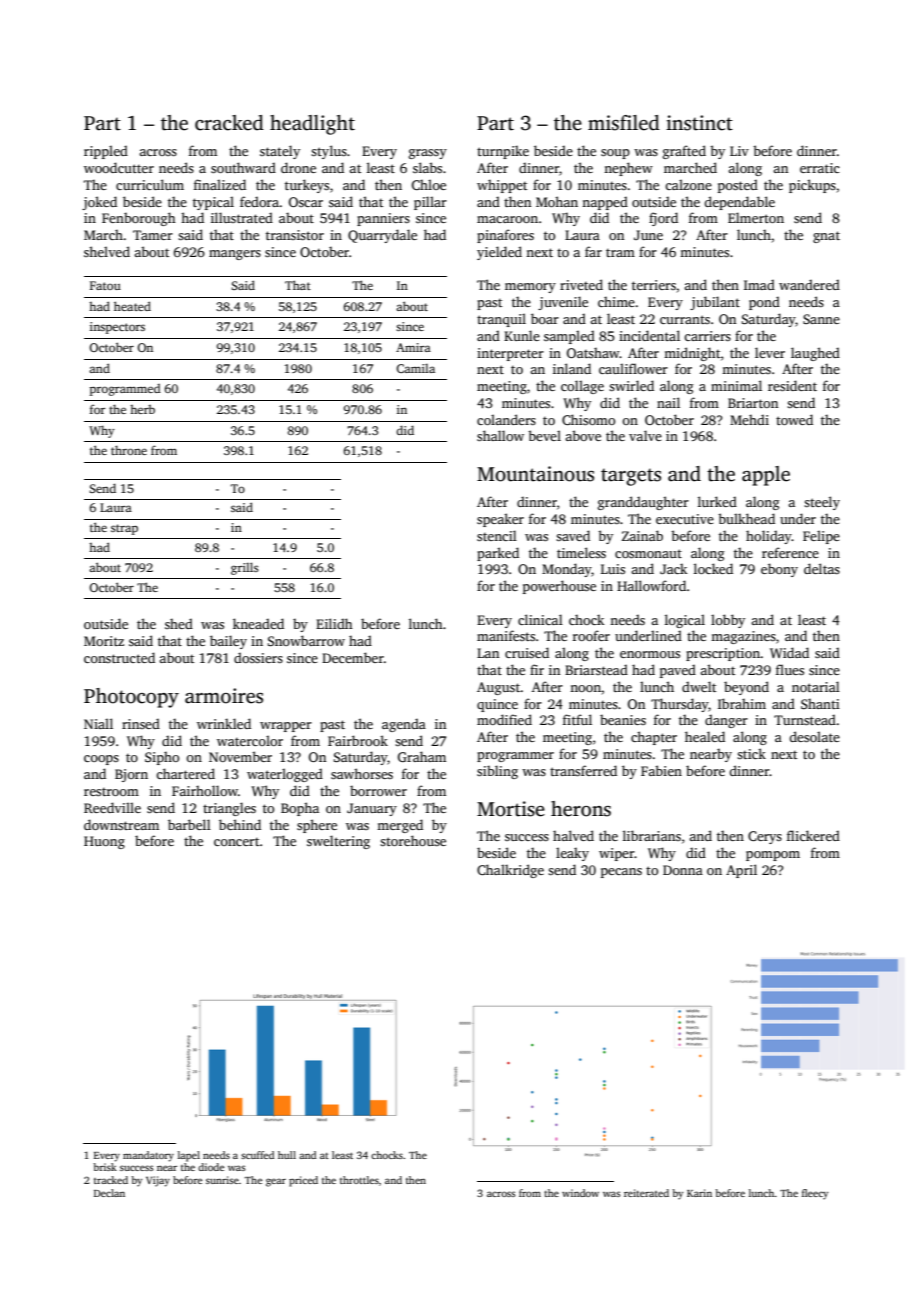 This document has height=1308, width=924. I want to click on lapel, so click(189, 1156).
